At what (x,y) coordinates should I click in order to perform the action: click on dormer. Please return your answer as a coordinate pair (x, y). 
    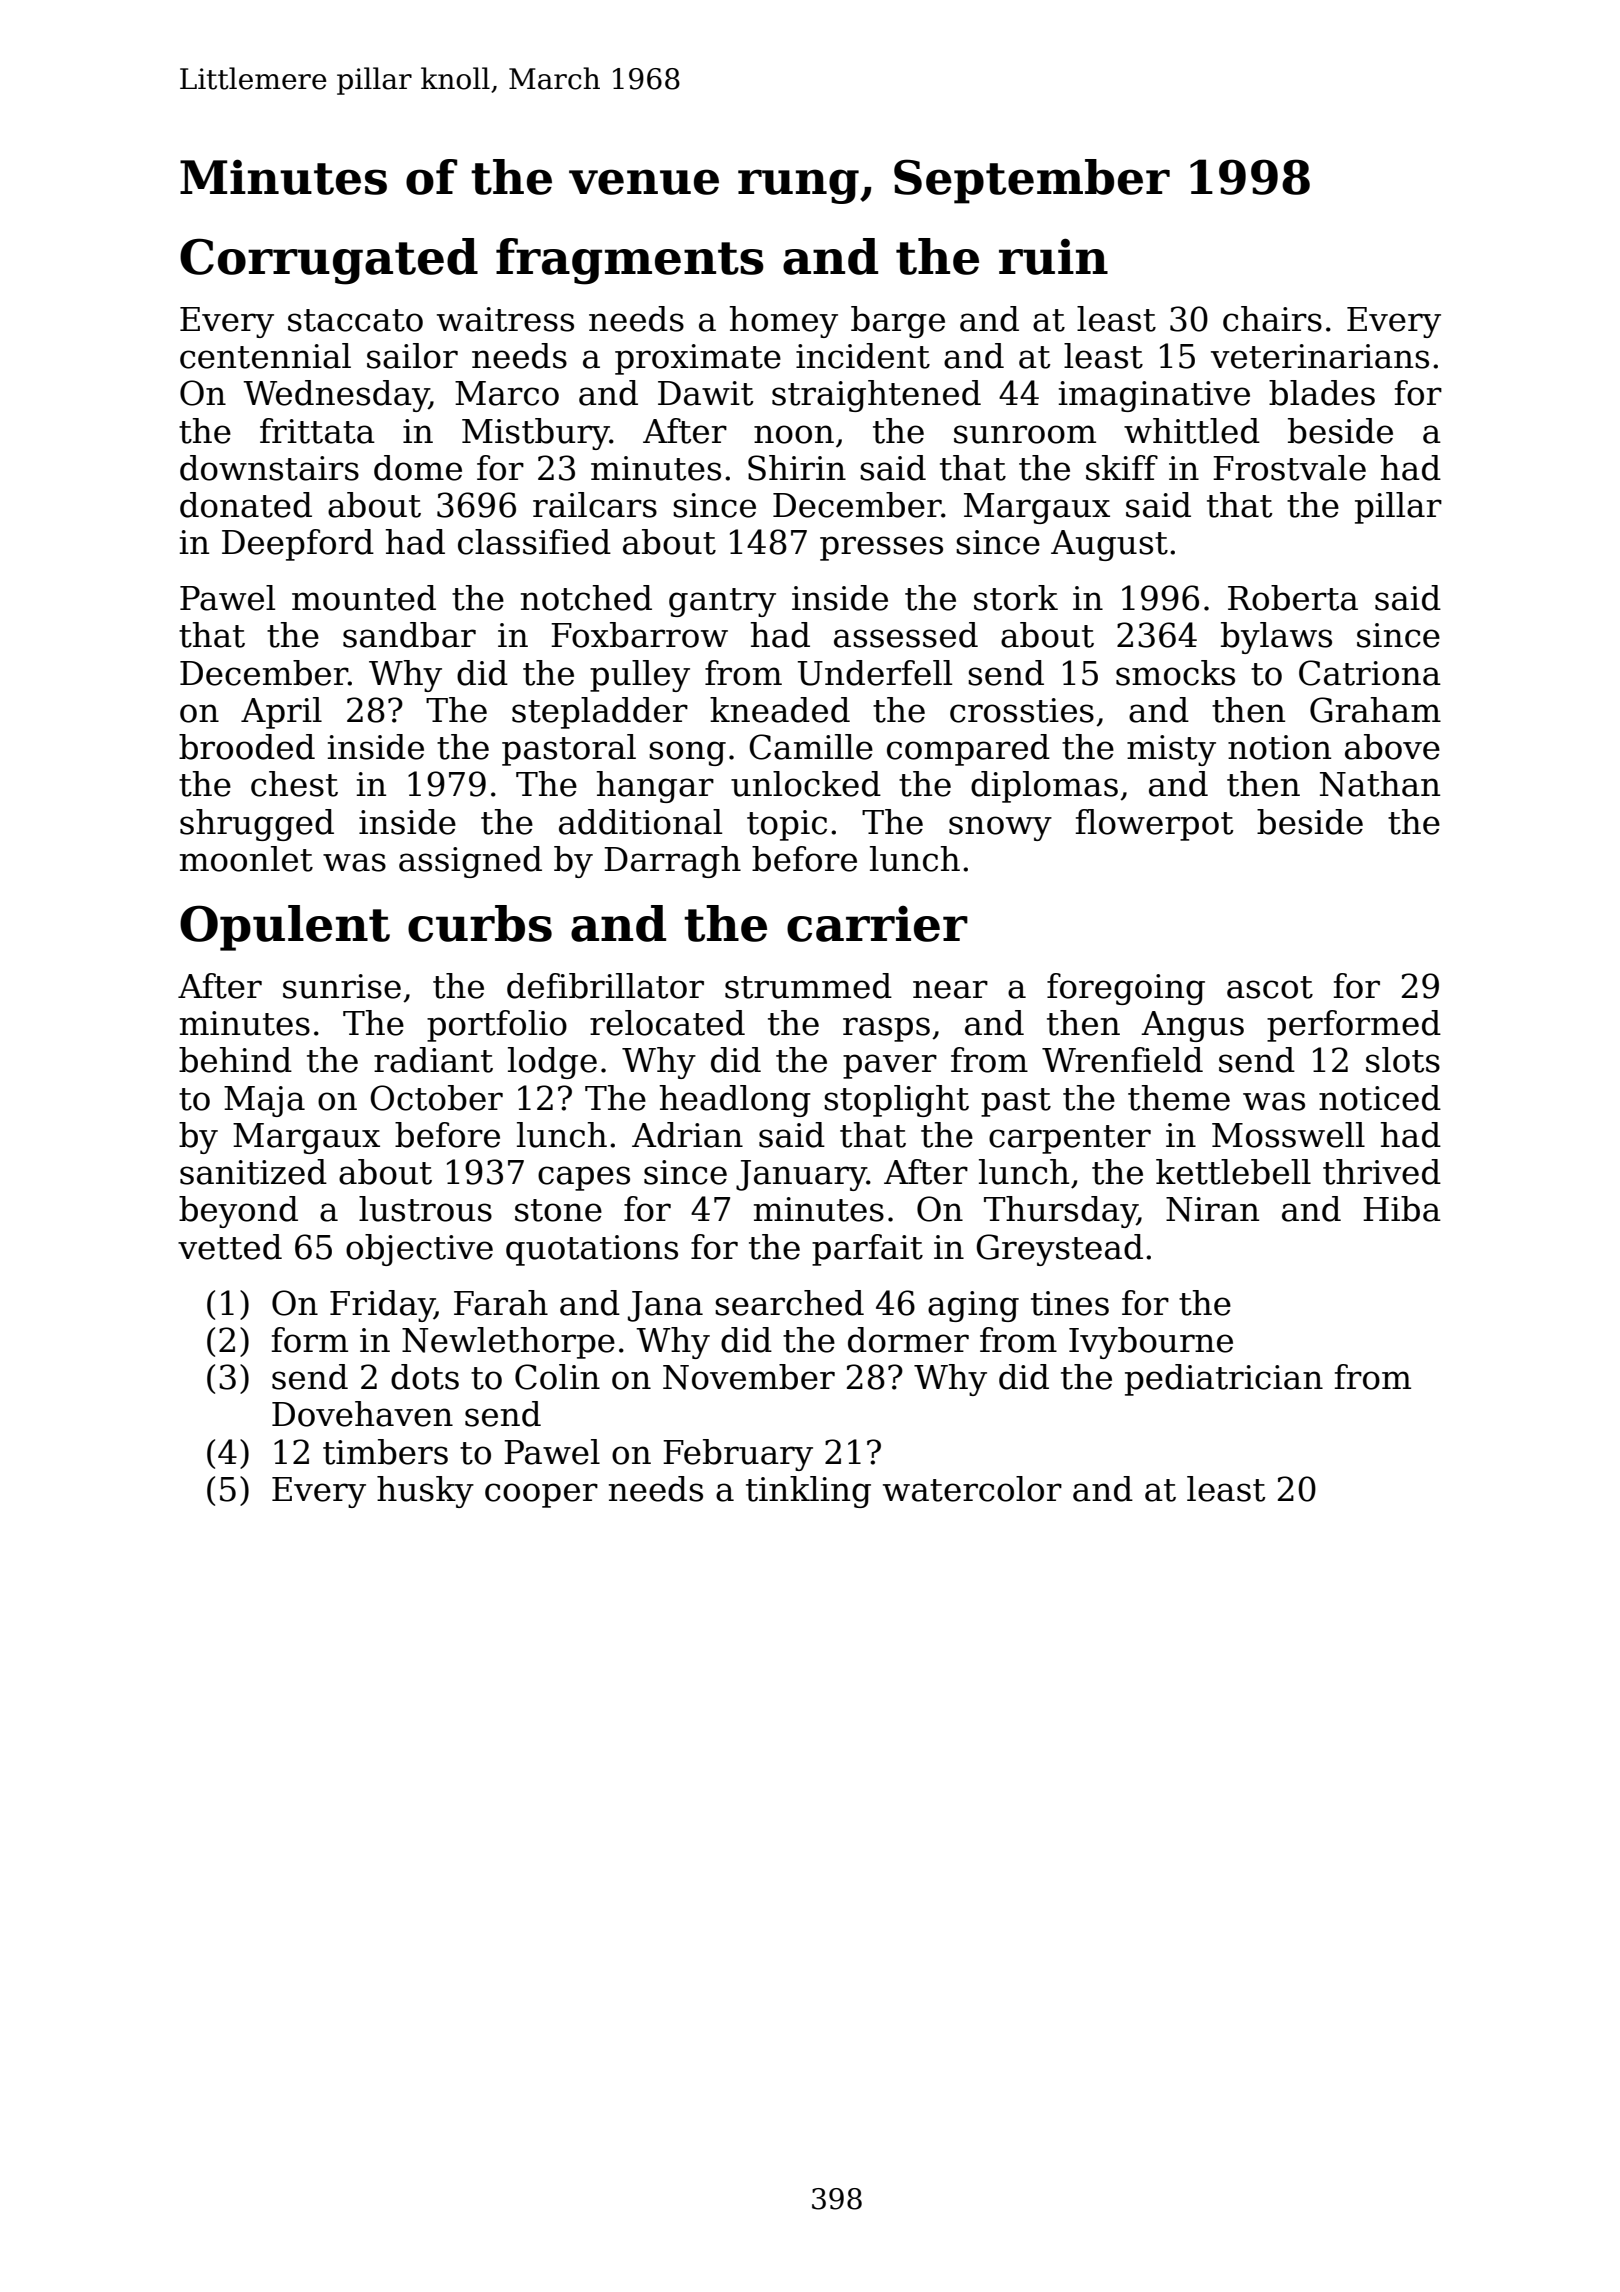
    Looking at the image, I should click on (908, 1340).
